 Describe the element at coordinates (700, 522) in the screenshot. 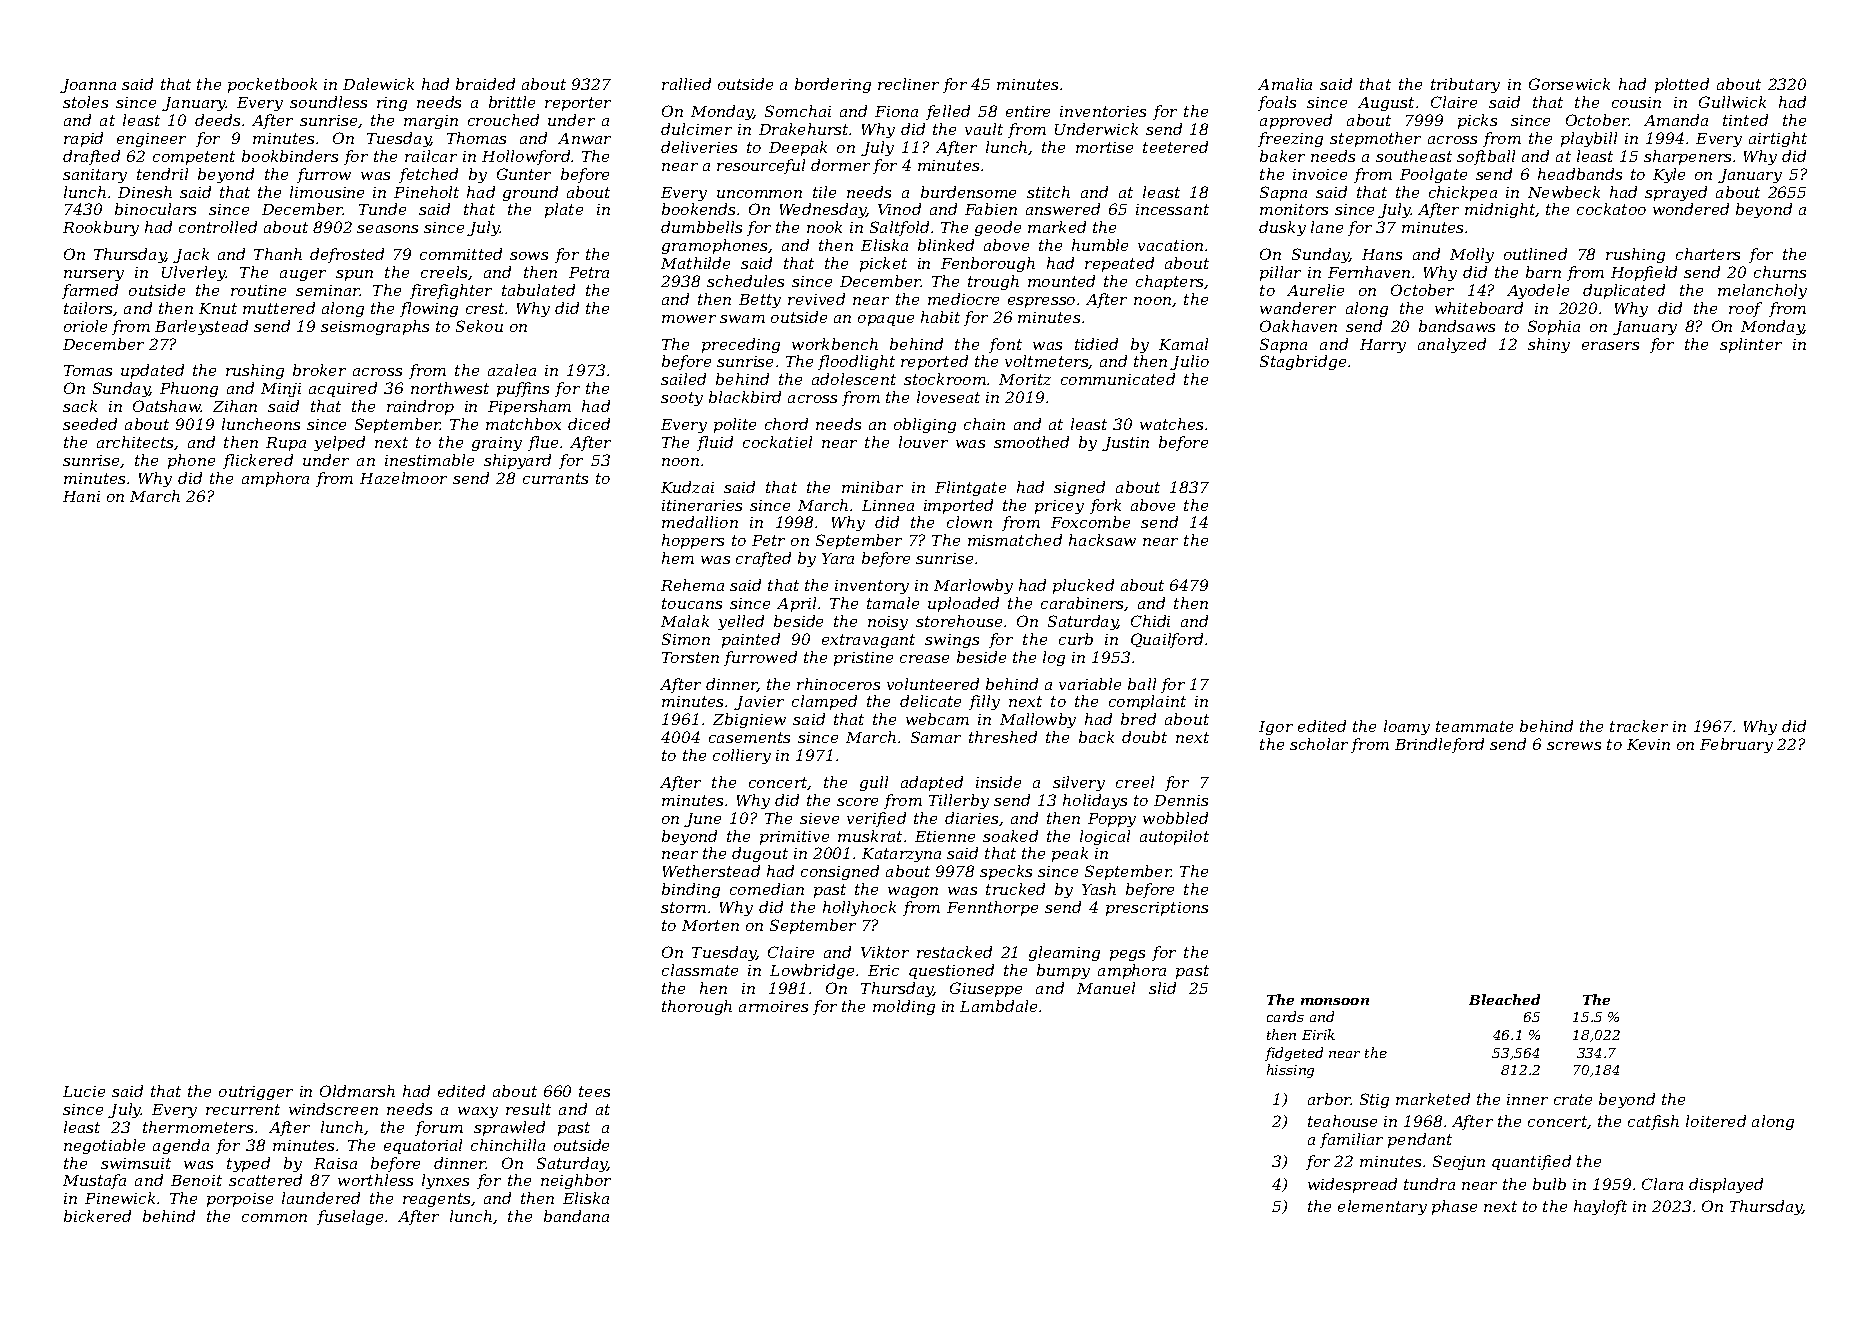

I see `medallion` at that location.
